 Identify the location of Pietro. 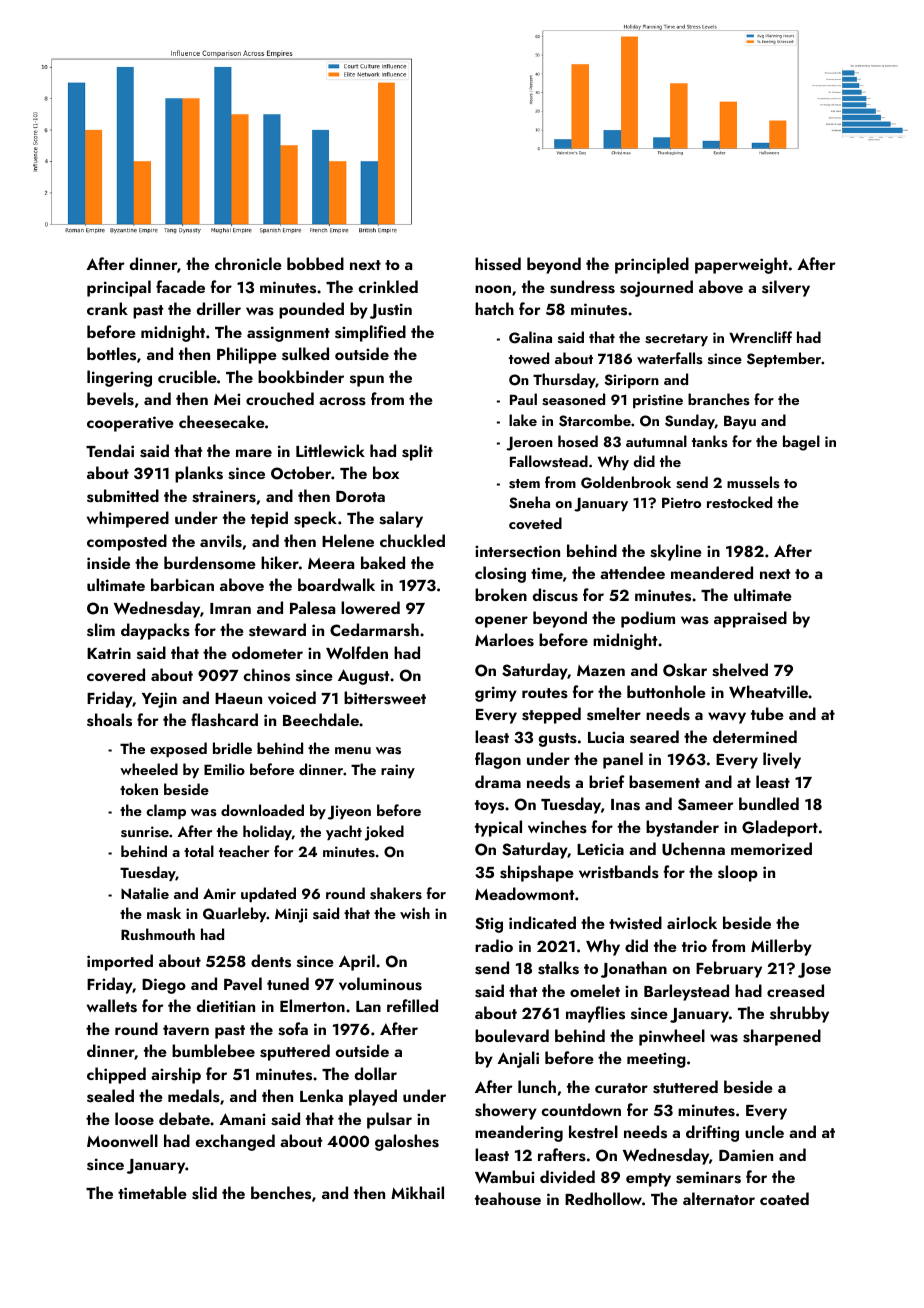
(681, 502).
